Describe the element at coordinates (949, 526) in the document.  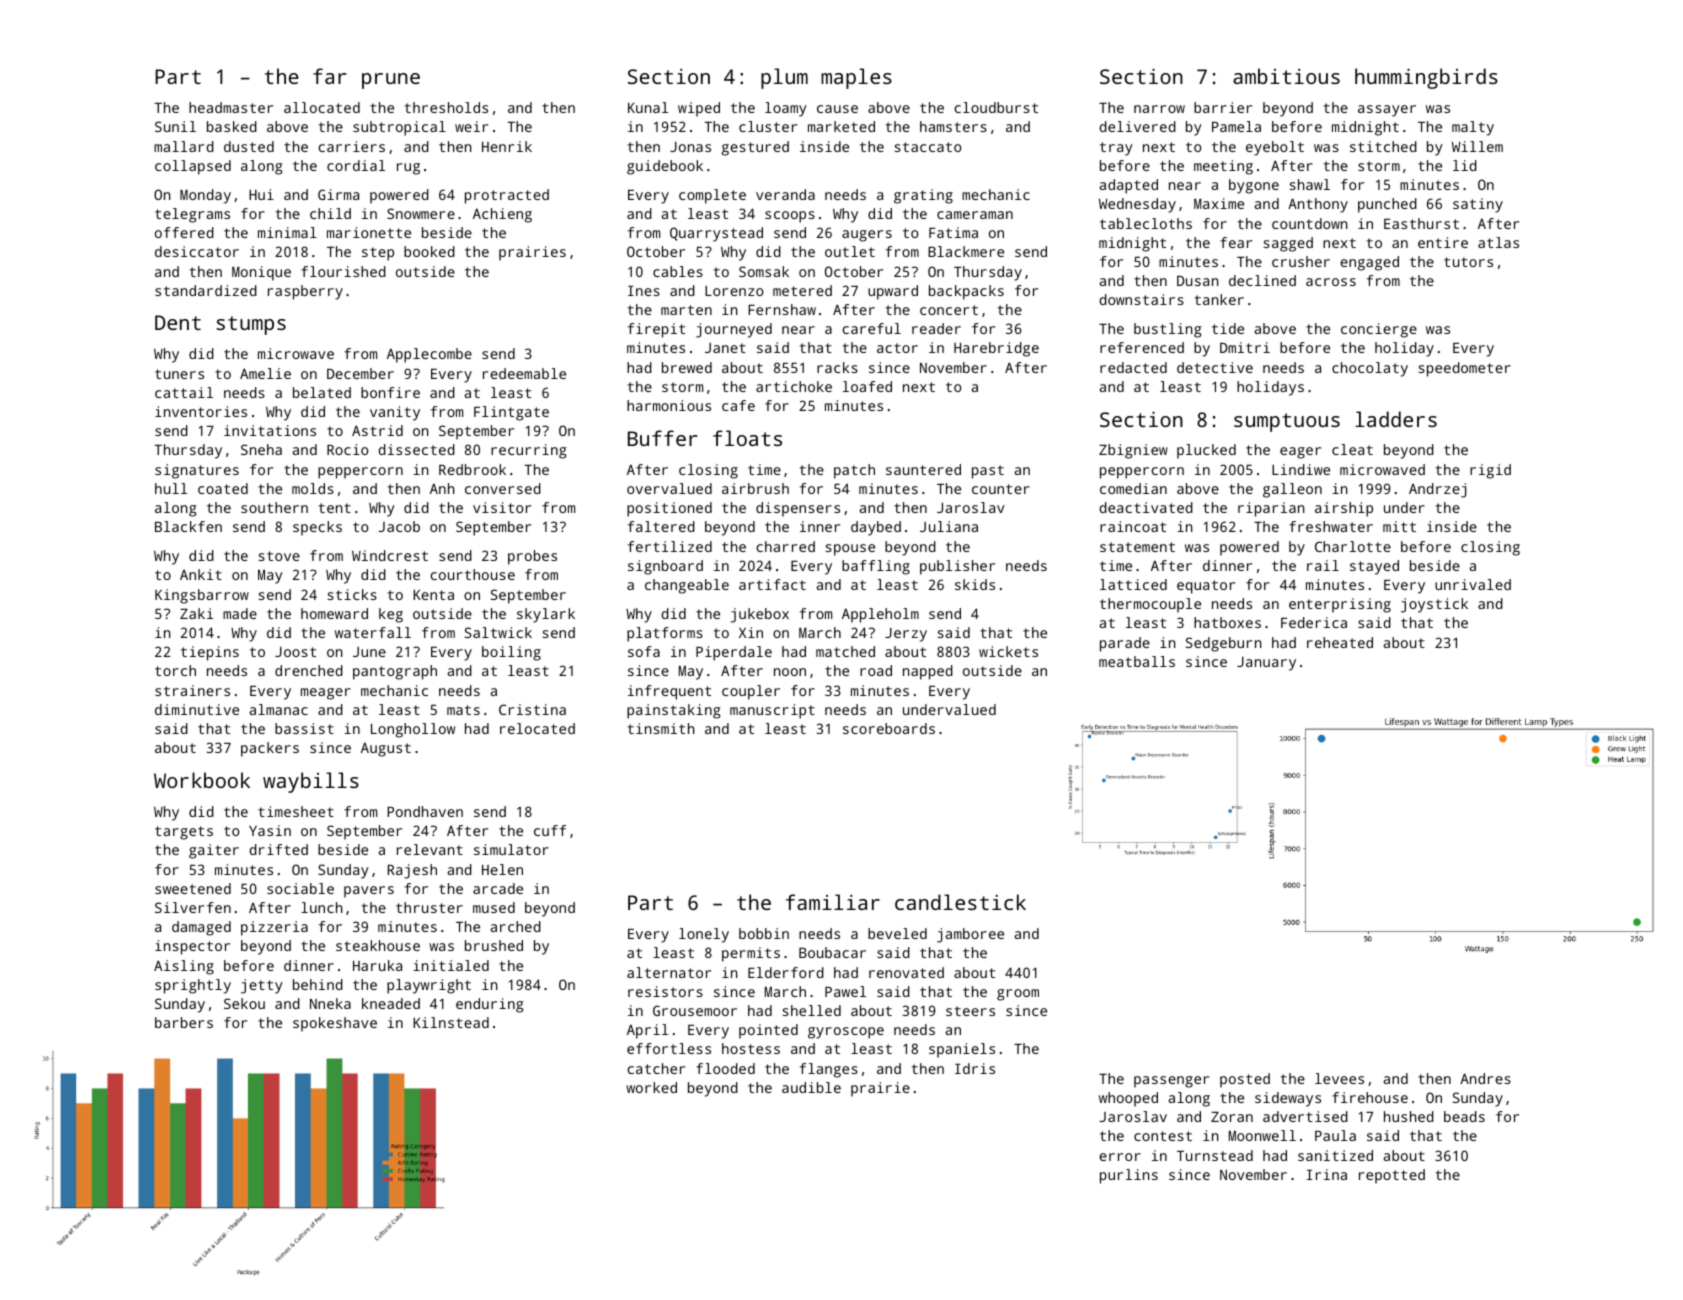
I see `Juliana` at that location.
